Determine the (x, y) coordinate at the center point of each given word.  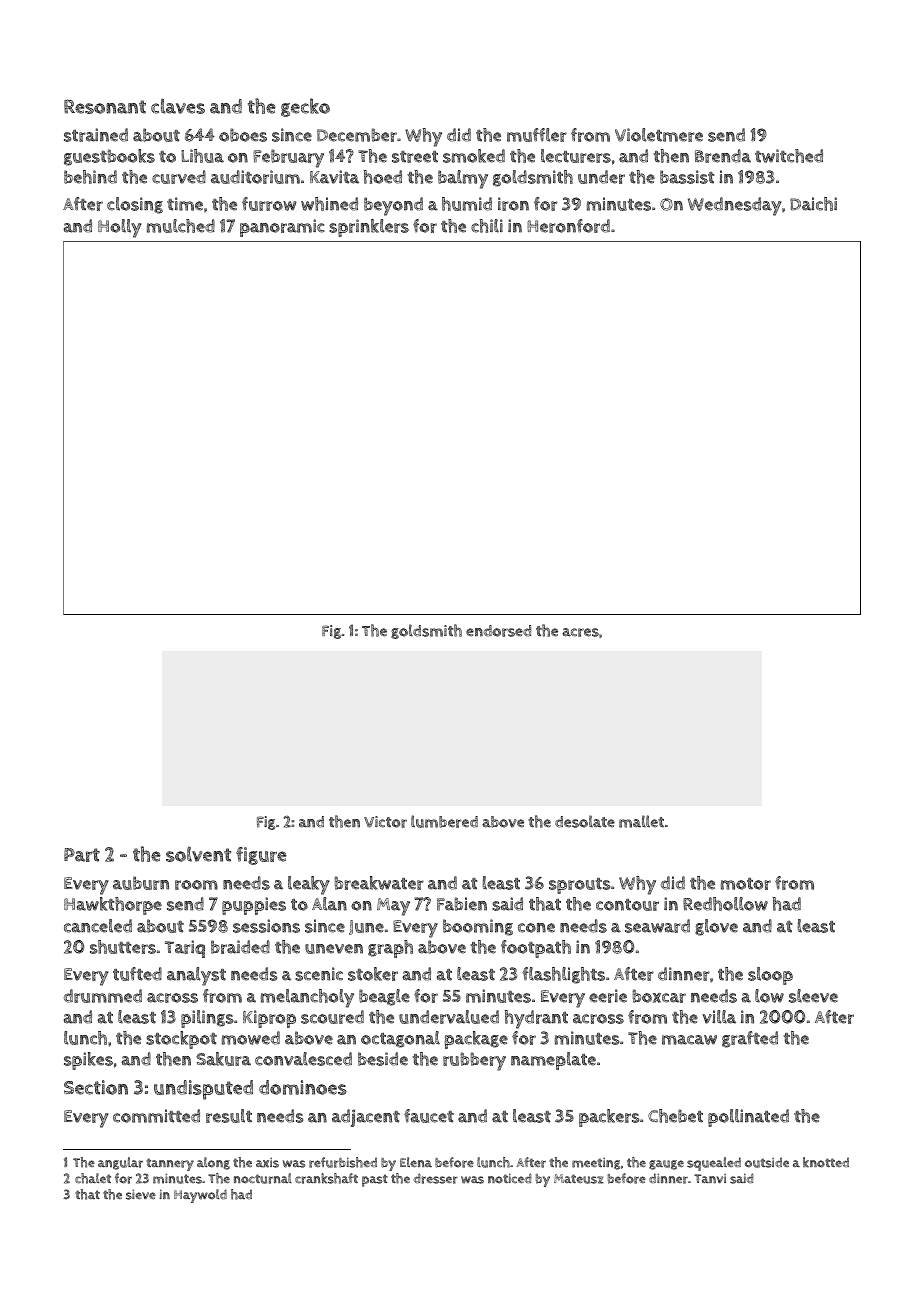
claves (178, 106)
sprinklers (369, 228)
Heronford (568, 226)
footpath (536, 949)
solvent (198, 854)
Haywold (200, 1196)
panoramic (282, 228)
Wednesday (735, 206)
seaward (657, 926)
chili (487, 226)
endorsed (498, 631)
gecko (305, 107)
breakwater (379, 883)
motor (746, 884)
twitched (789, 156)
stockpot (181, 1040)
